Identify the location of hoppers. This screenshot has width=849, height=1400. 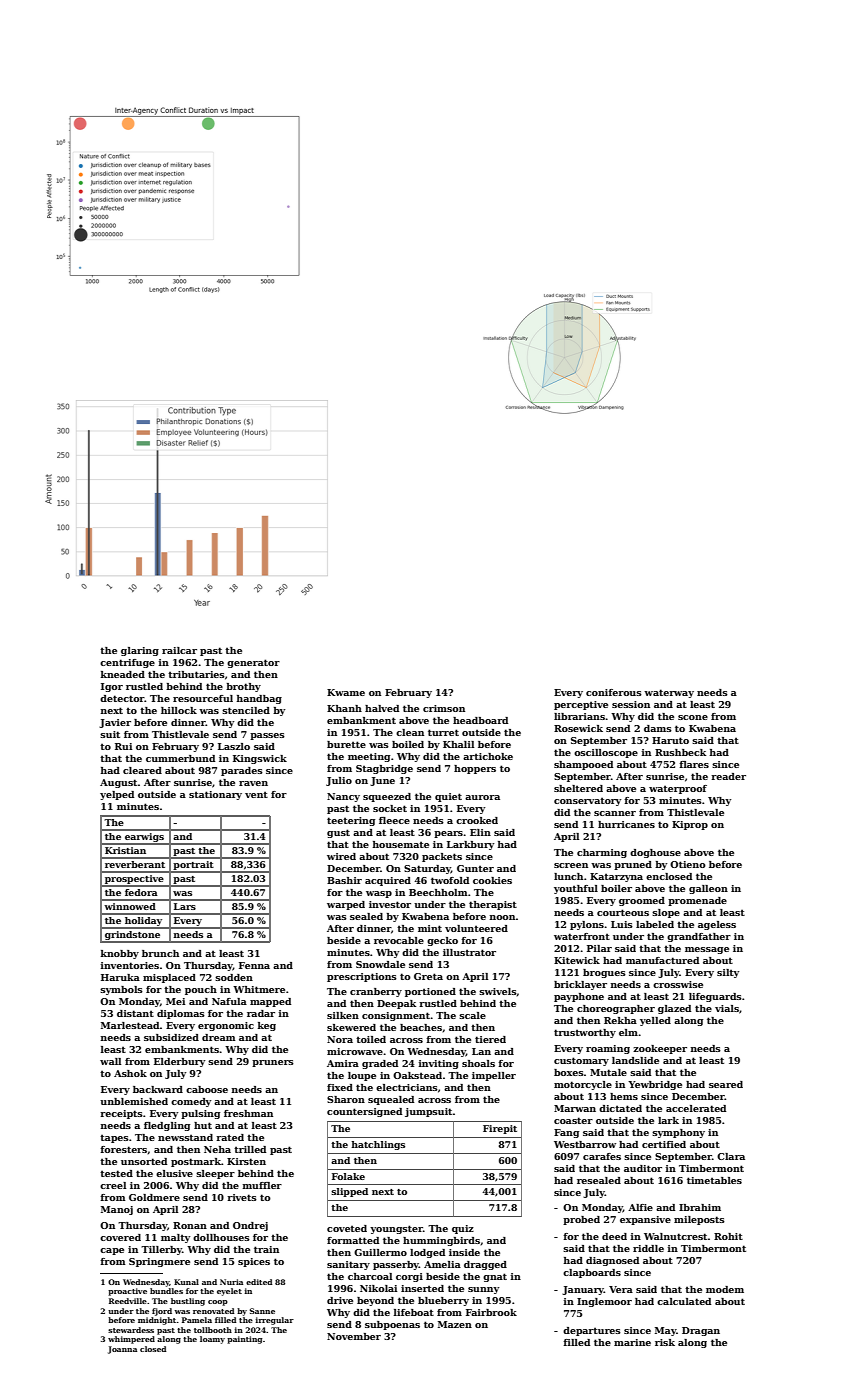
(475, 769).
